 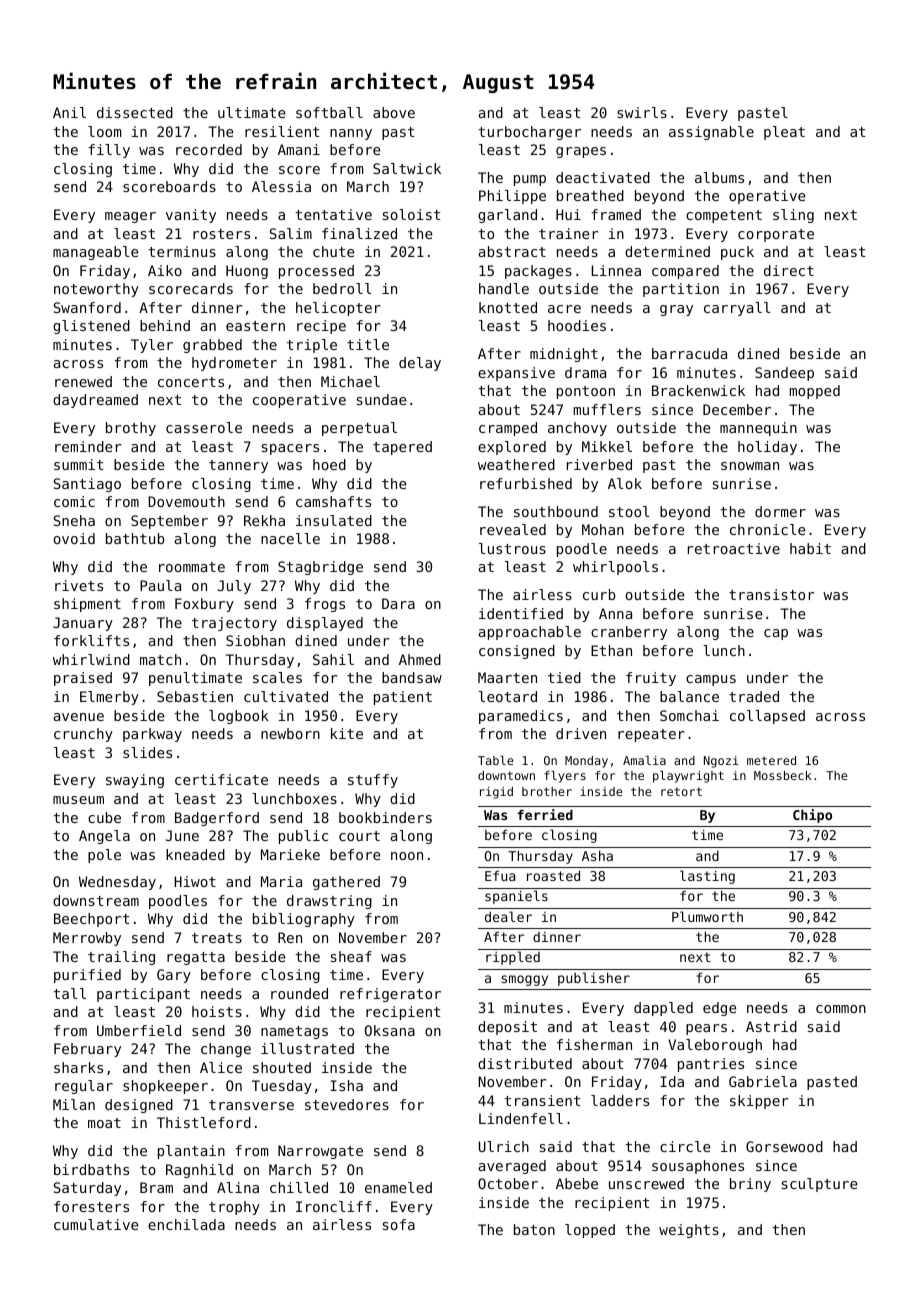 I want to click on fisherman, so click(x=594, y=1044).
